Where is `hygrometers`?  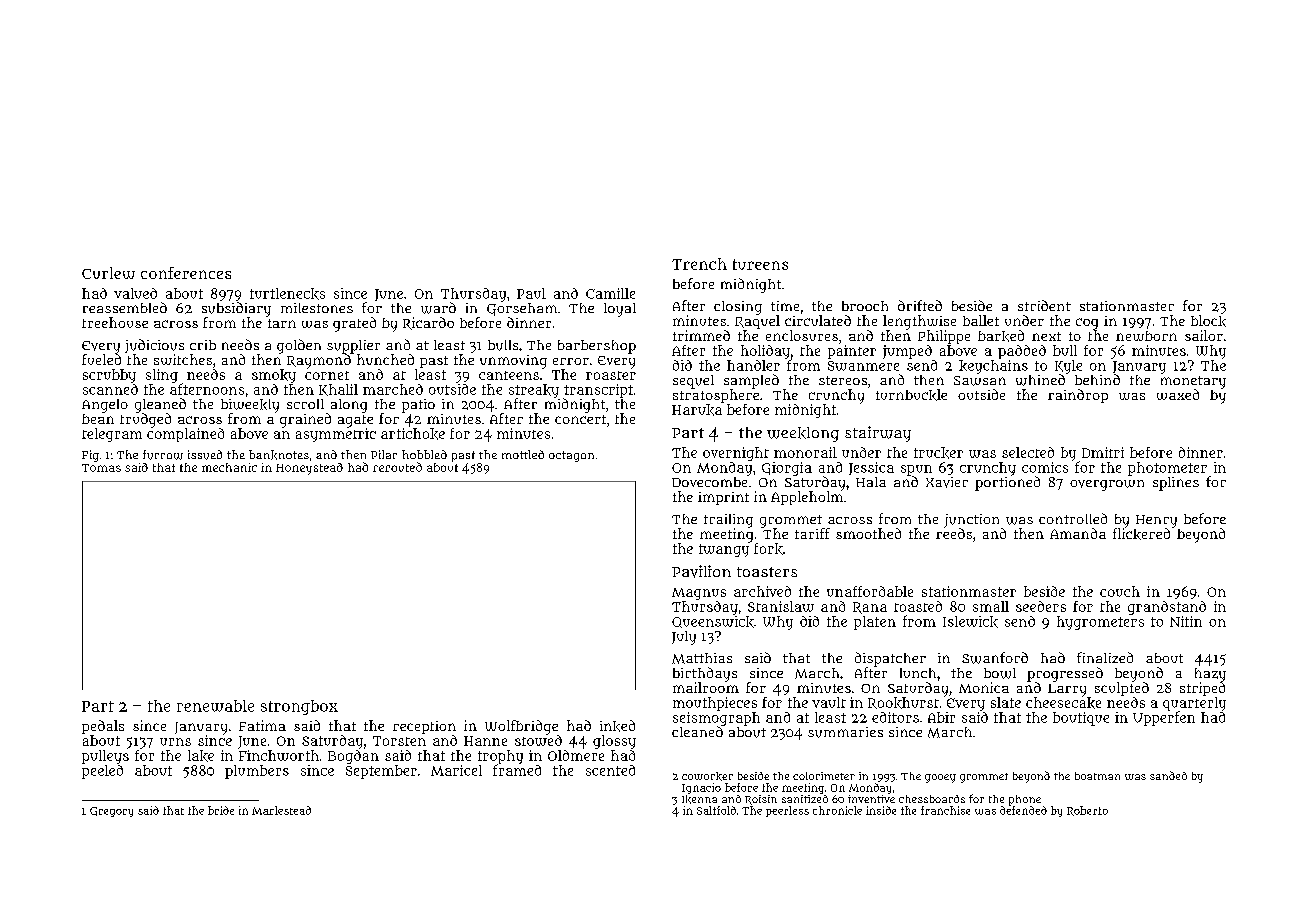
hygrometers is located at coordinates (1100, 623).
